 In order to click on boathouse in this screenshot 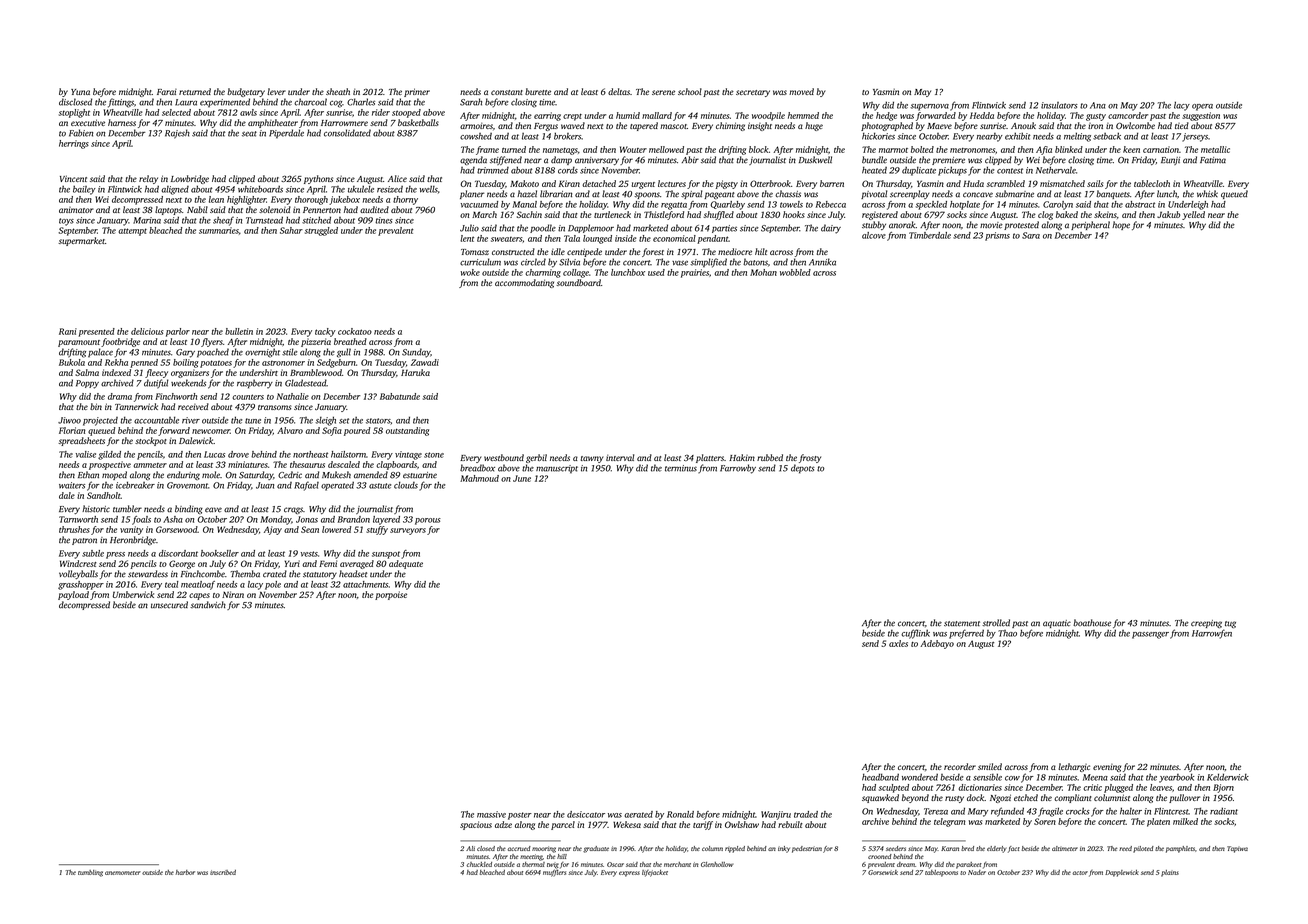, I will do `click(1092, 623)`.
